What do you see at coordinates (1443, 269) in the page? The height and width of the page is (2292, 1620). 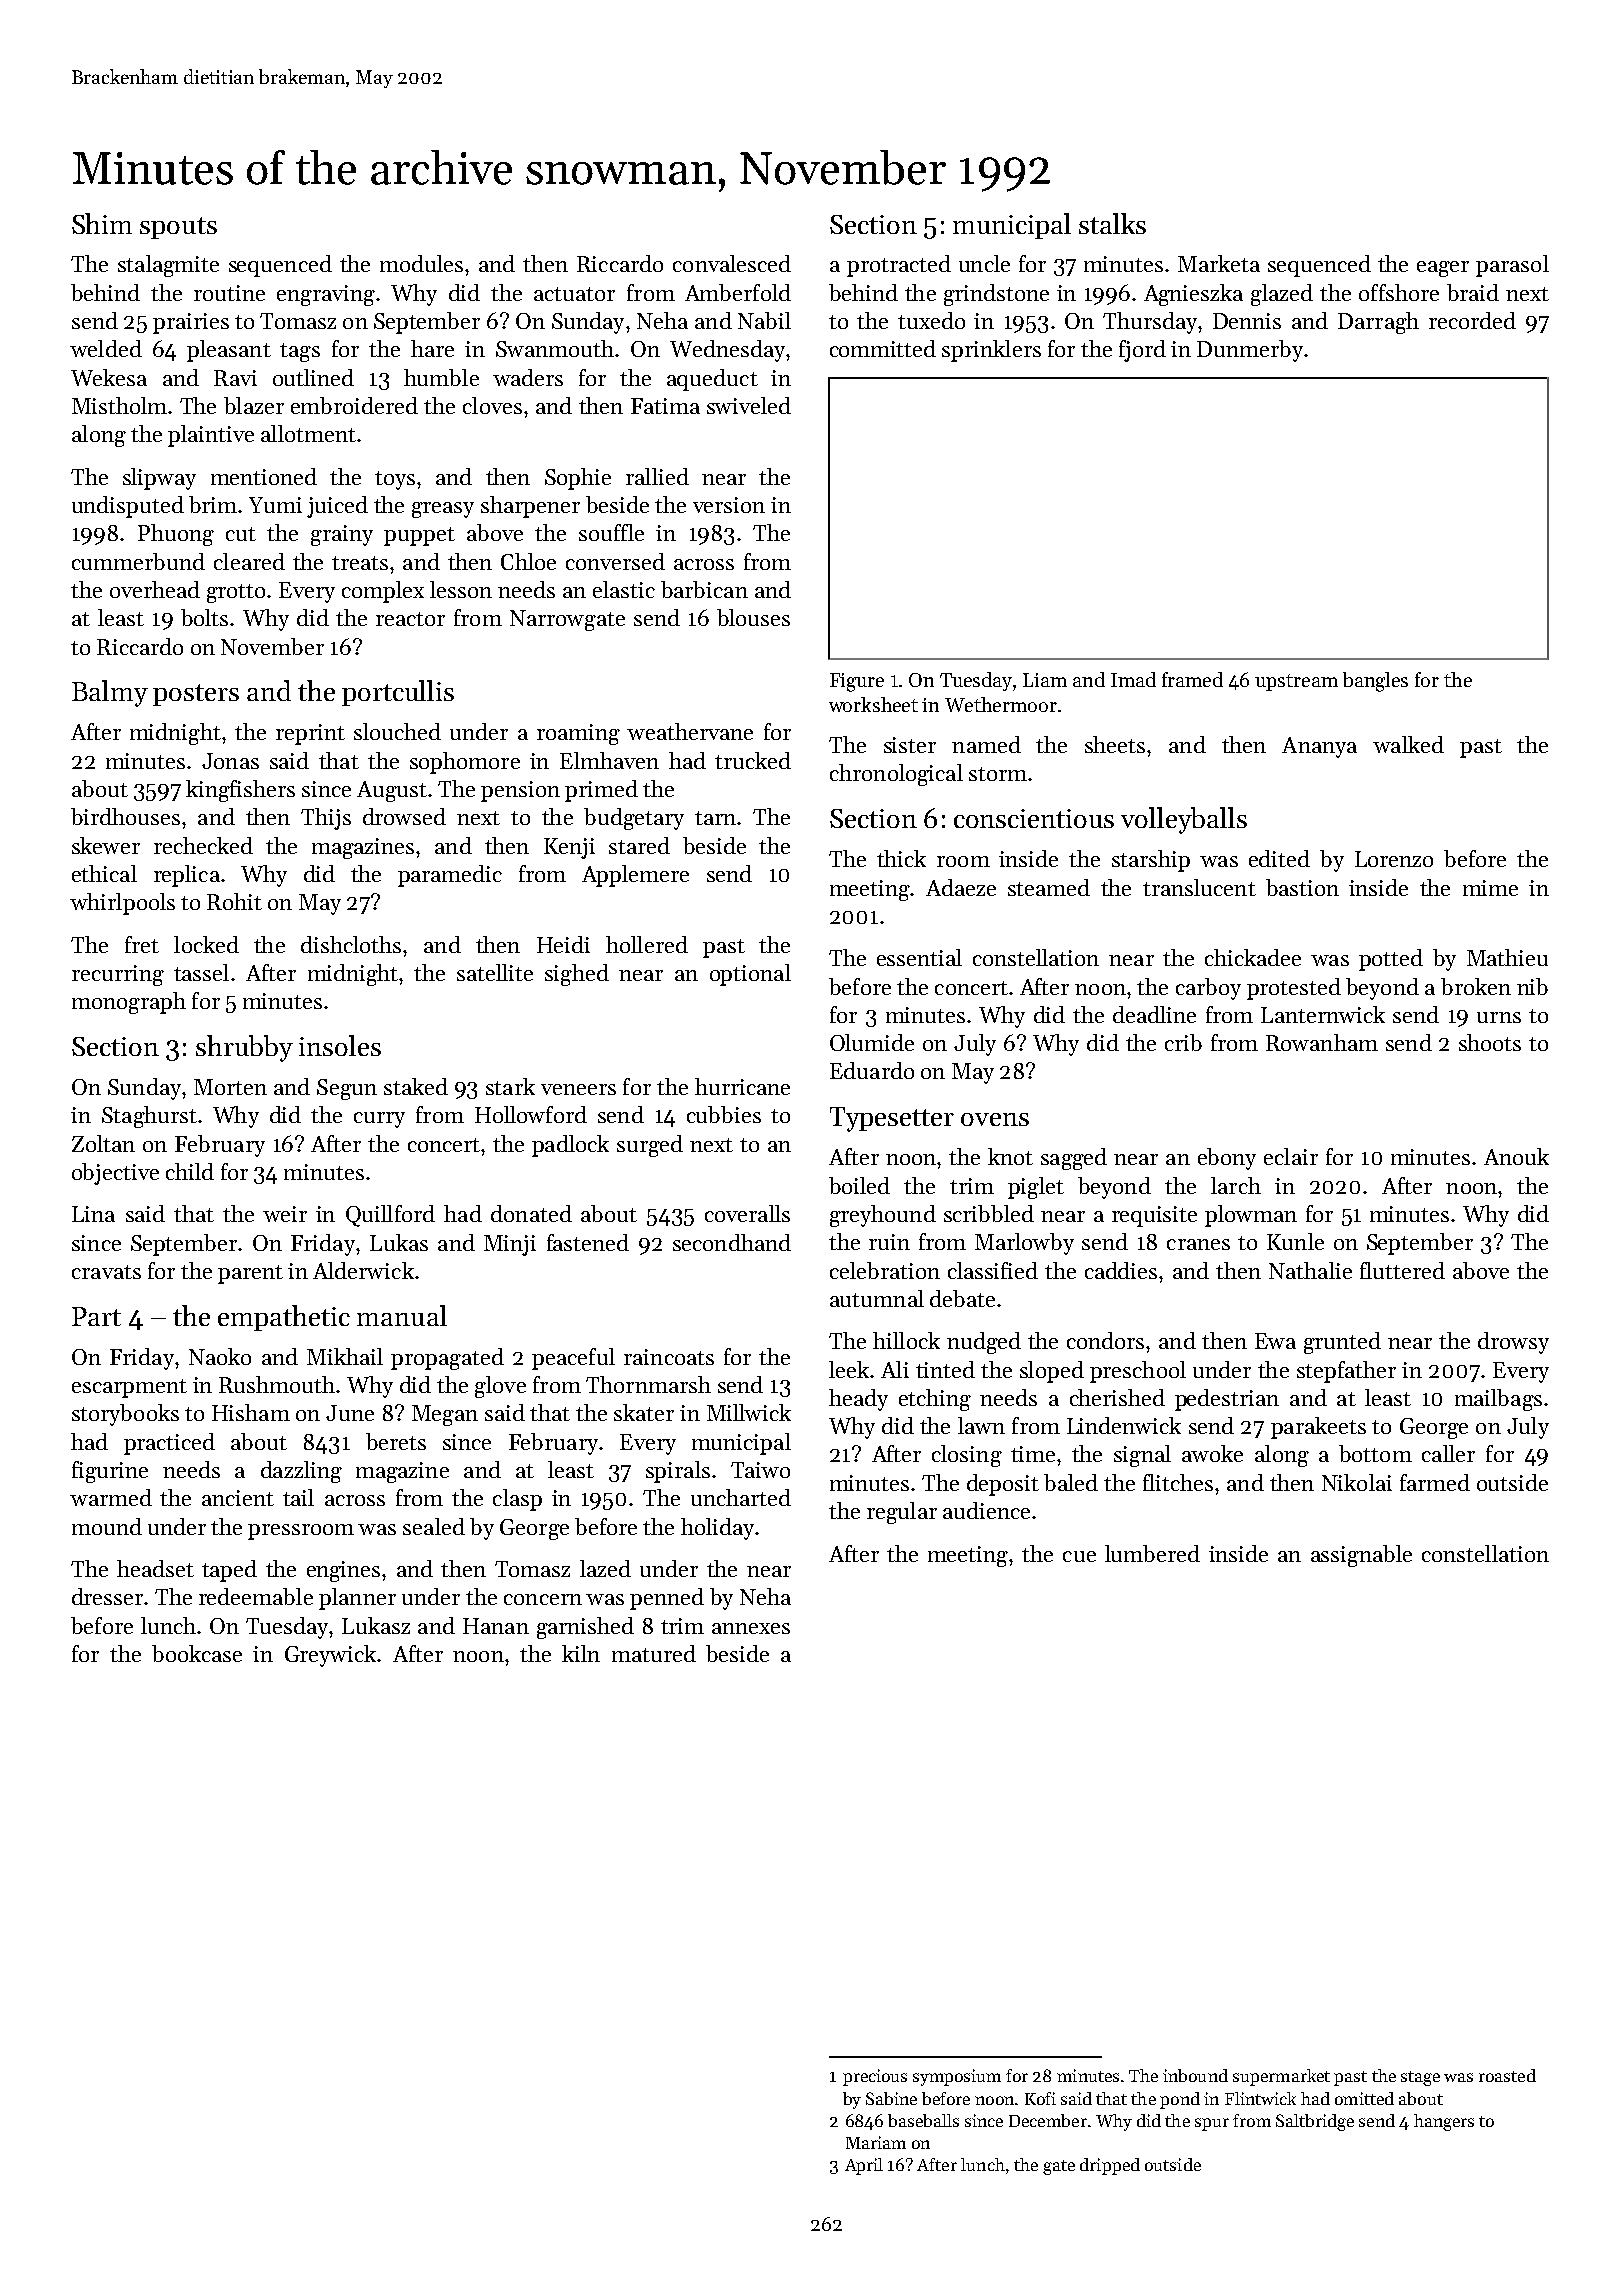 I see `eager` at bounding box center [1443, 269].
